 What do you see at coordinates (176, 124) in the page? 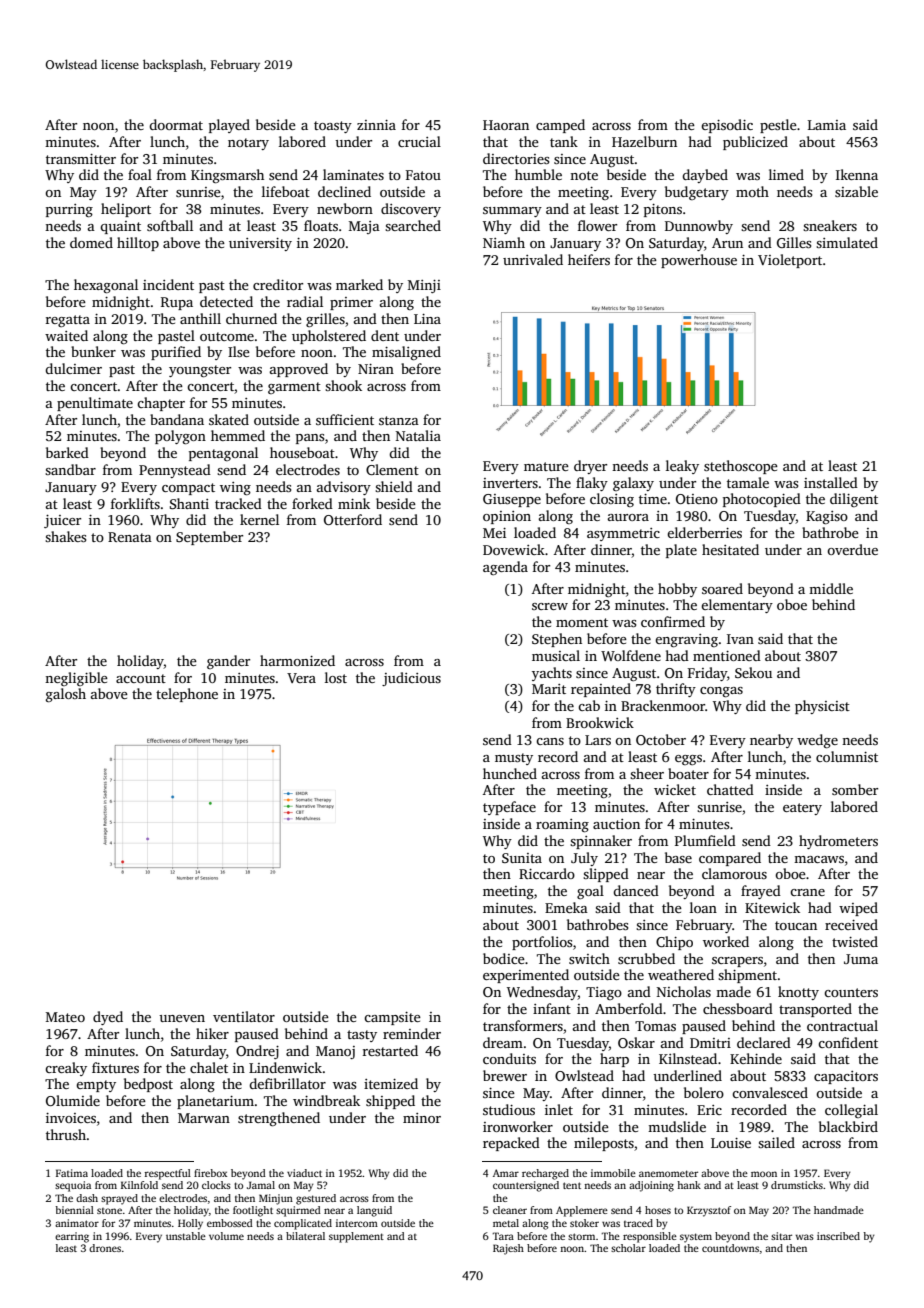
I see `doormat` at bounding box center [176, 124].
